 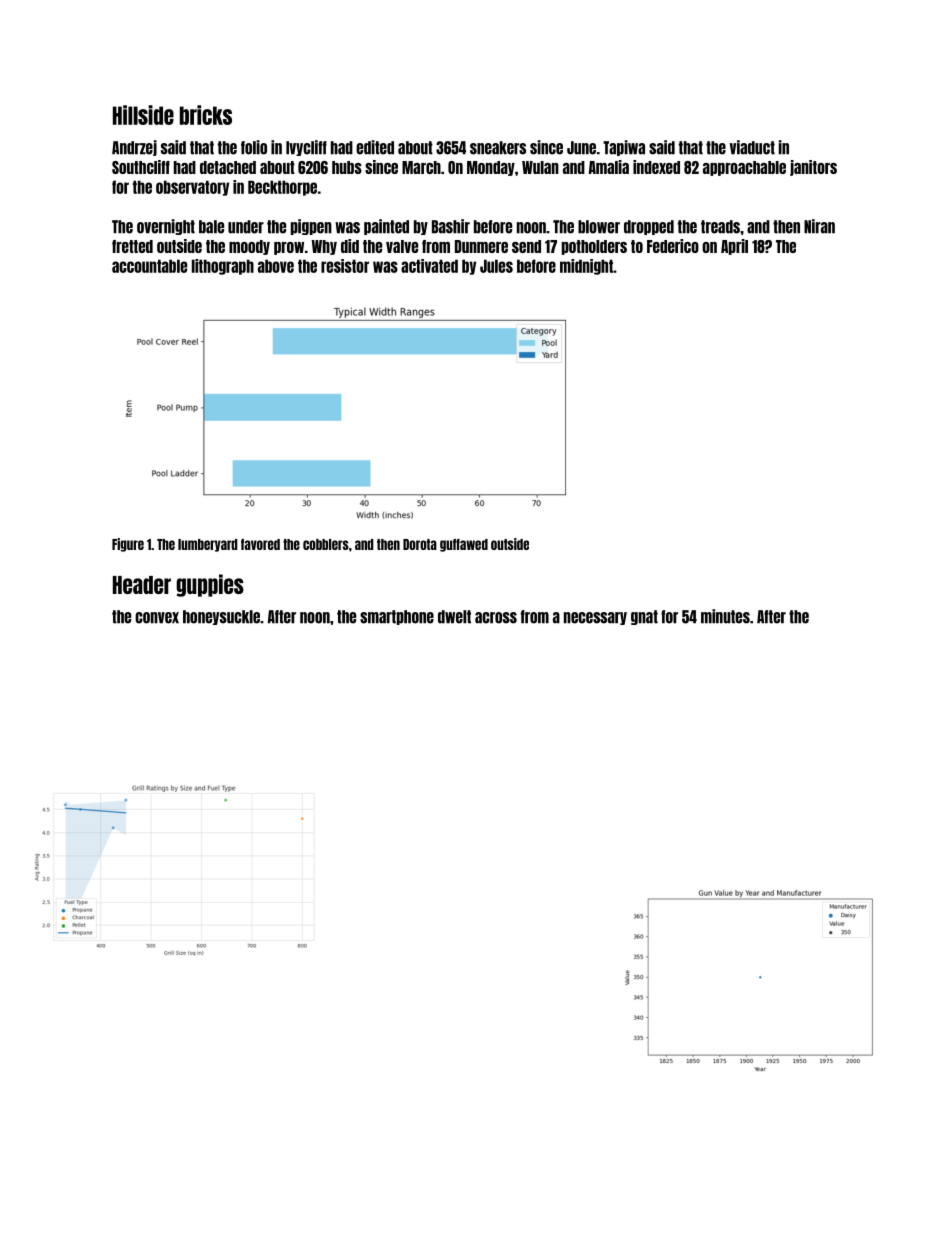 I want to click on cobblers, so click(x=326, y=544).
